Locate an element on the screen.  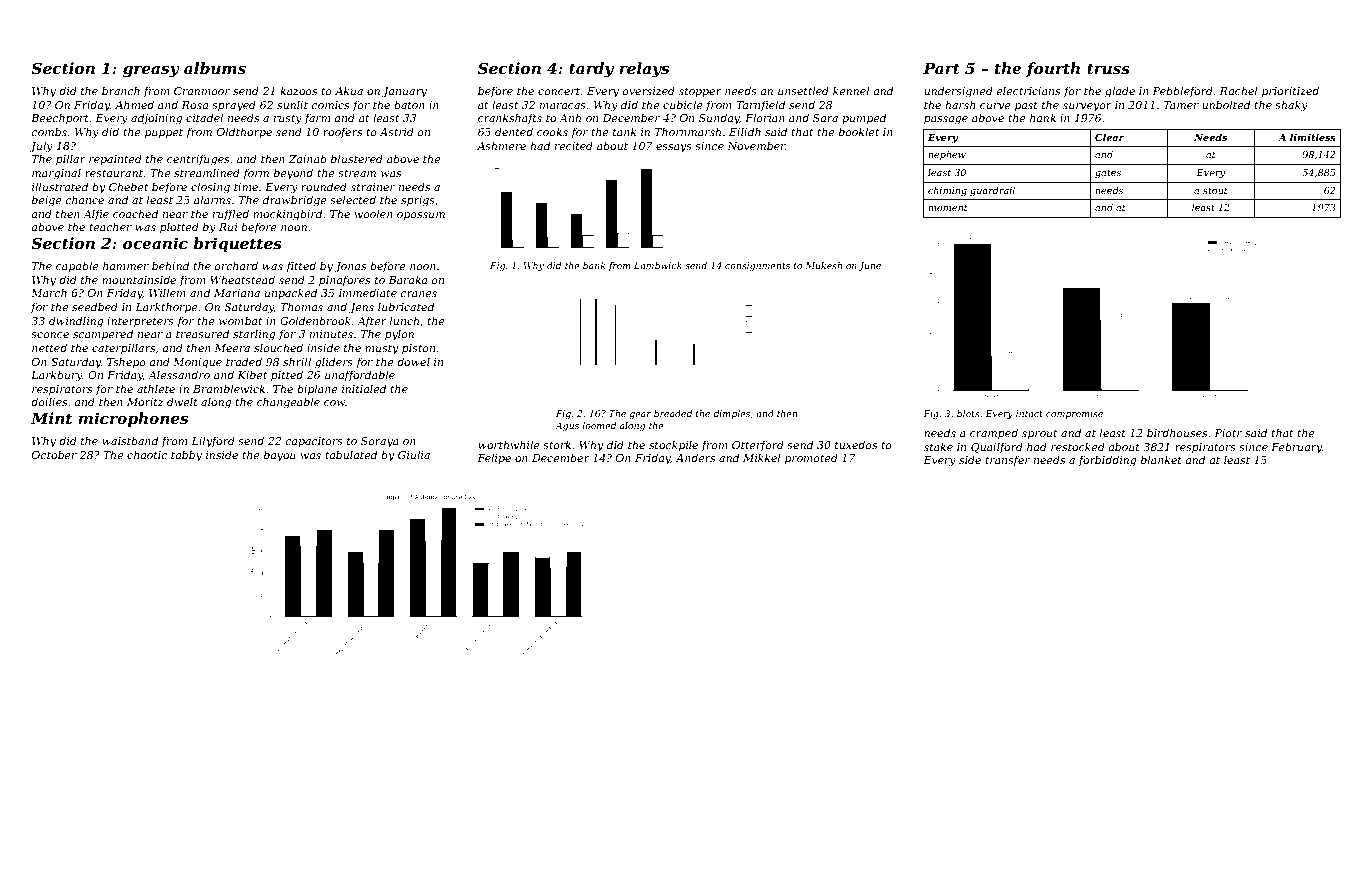
waistband is located at coordinates (130, 440).
